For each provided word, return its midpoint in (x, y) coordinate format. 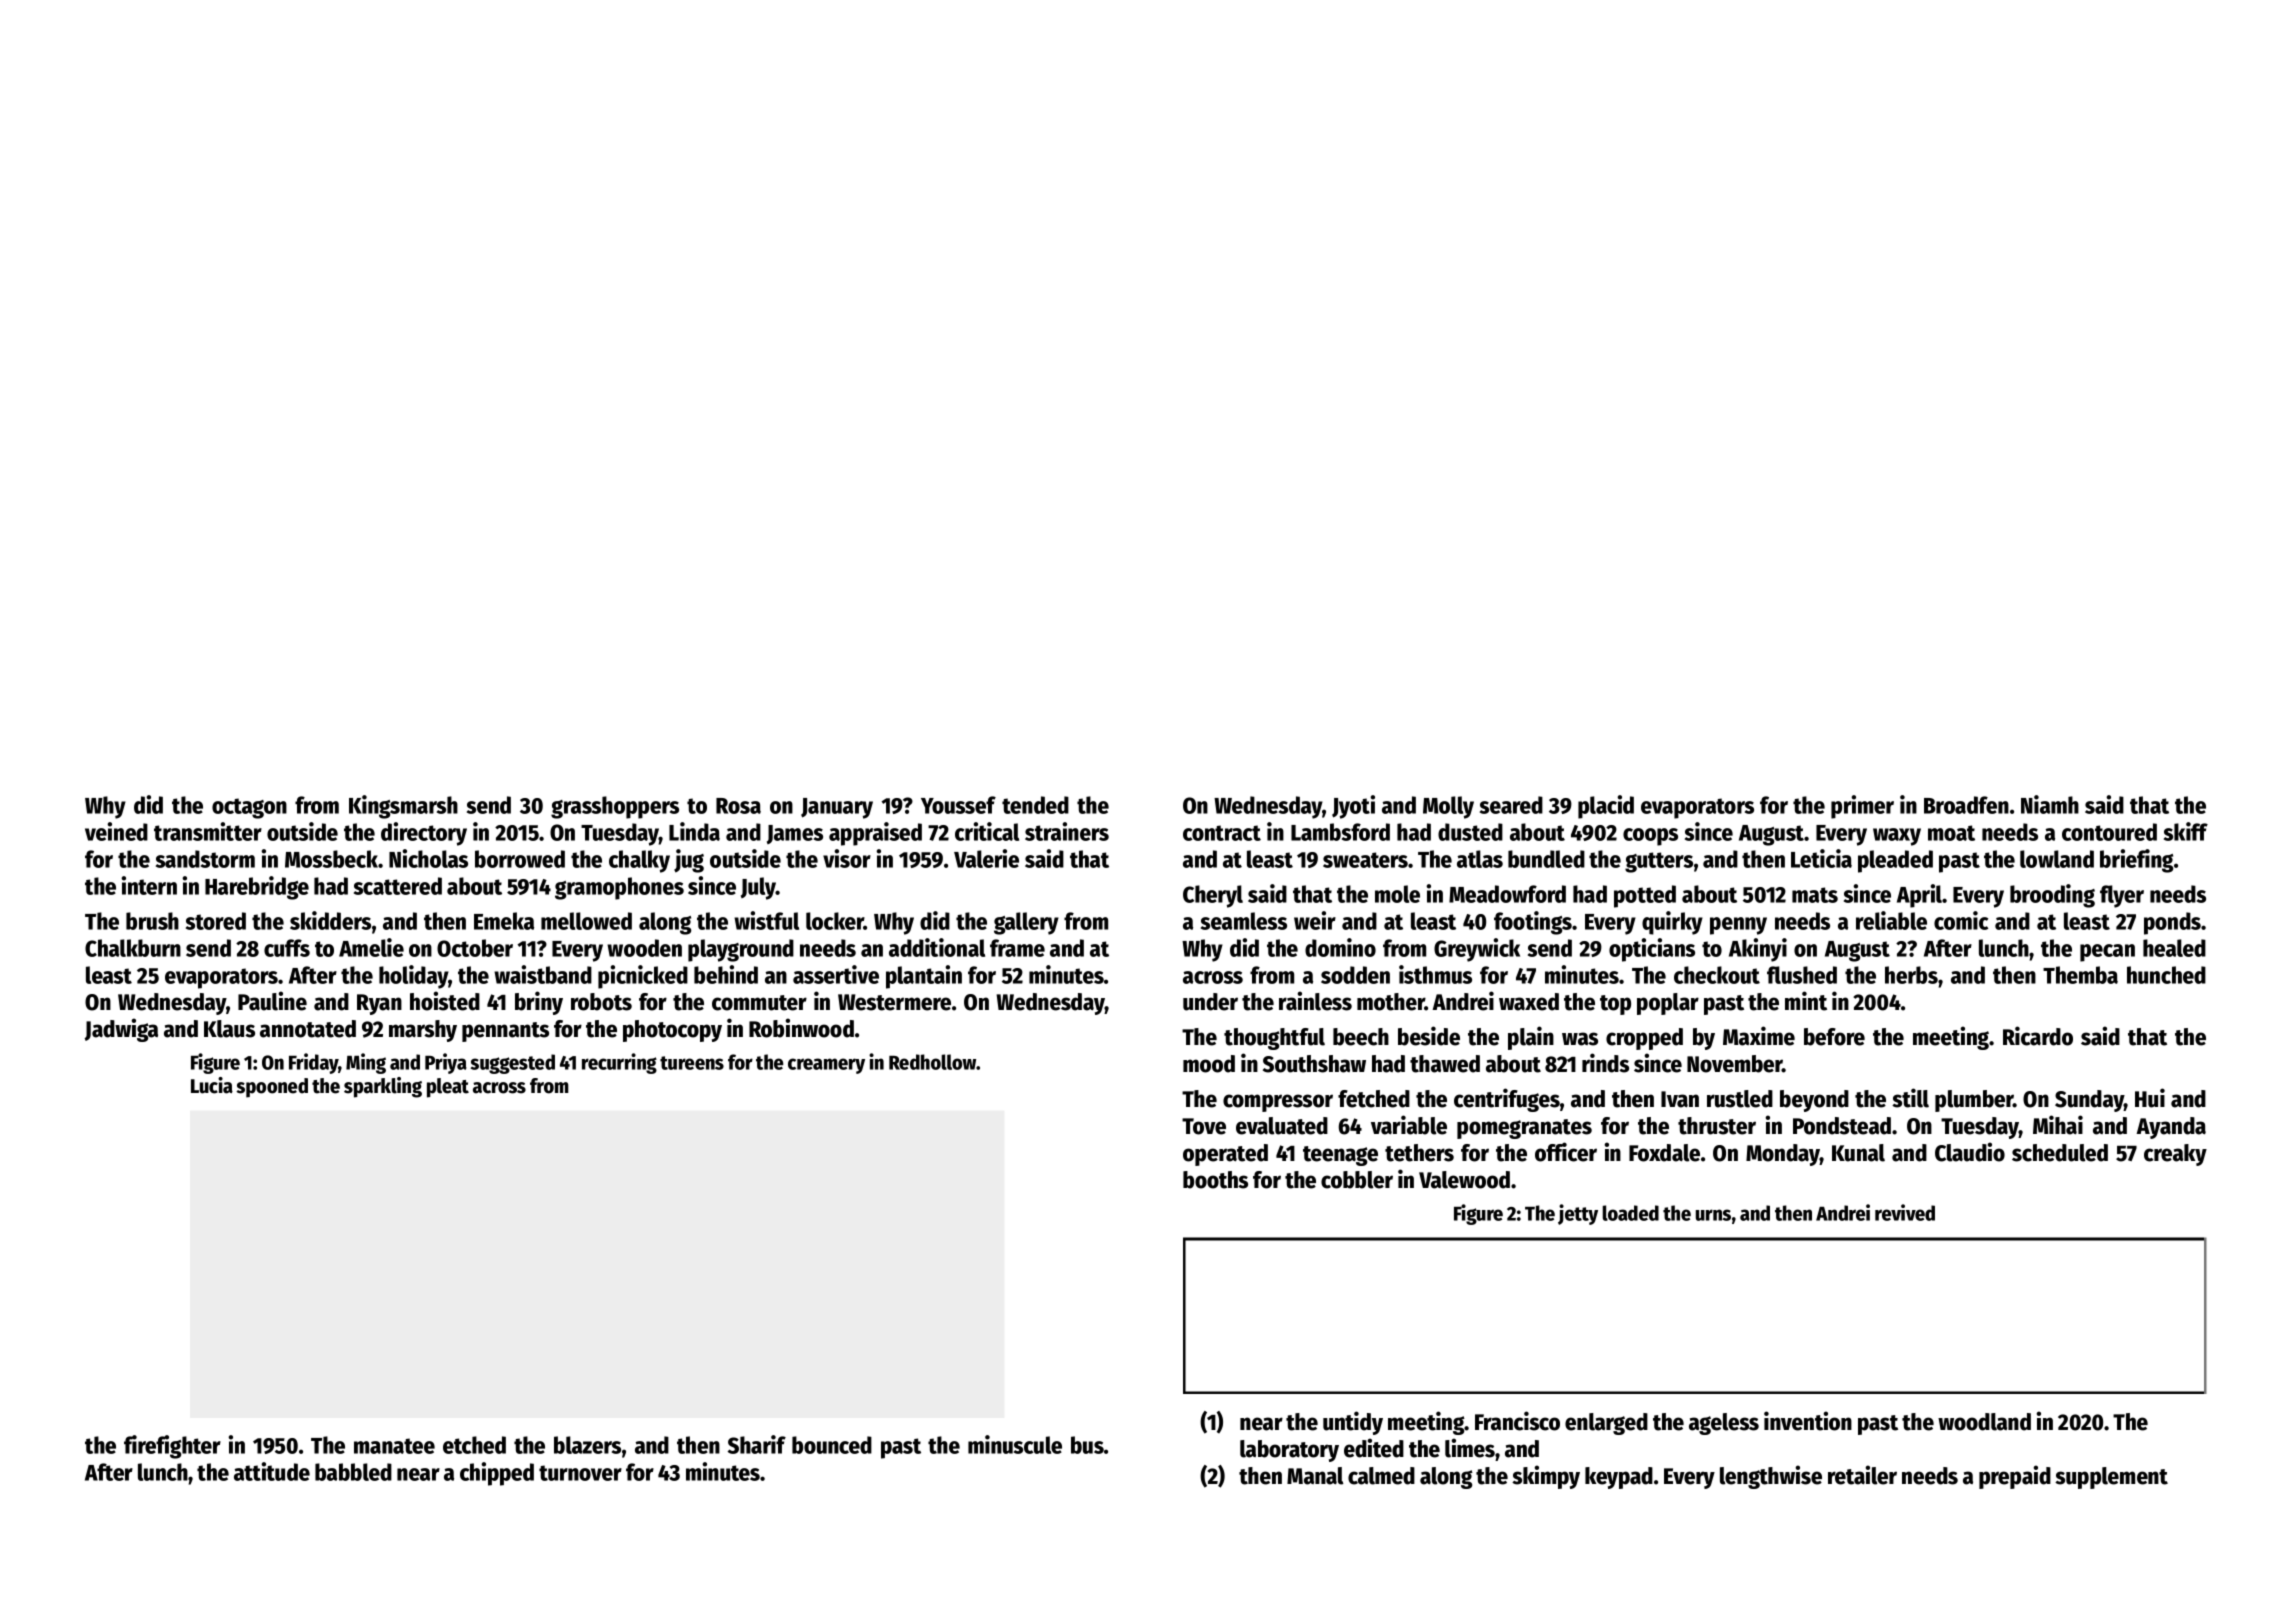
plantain (924, 977)
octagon (249, 808)
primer (1862, 807)
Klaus (229, 1029)
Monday (1783, 1155)
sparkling (383, 1087)
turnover (580, 1473)
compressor (1278, 1103)
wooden (644, 948)
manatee (394, 1446)
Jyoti (1353, 807)
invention (1808, 1421)
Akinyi (1758, 950)
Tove (1204, 1126)
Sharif (757, 1444)
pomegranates (1524, 1129)
